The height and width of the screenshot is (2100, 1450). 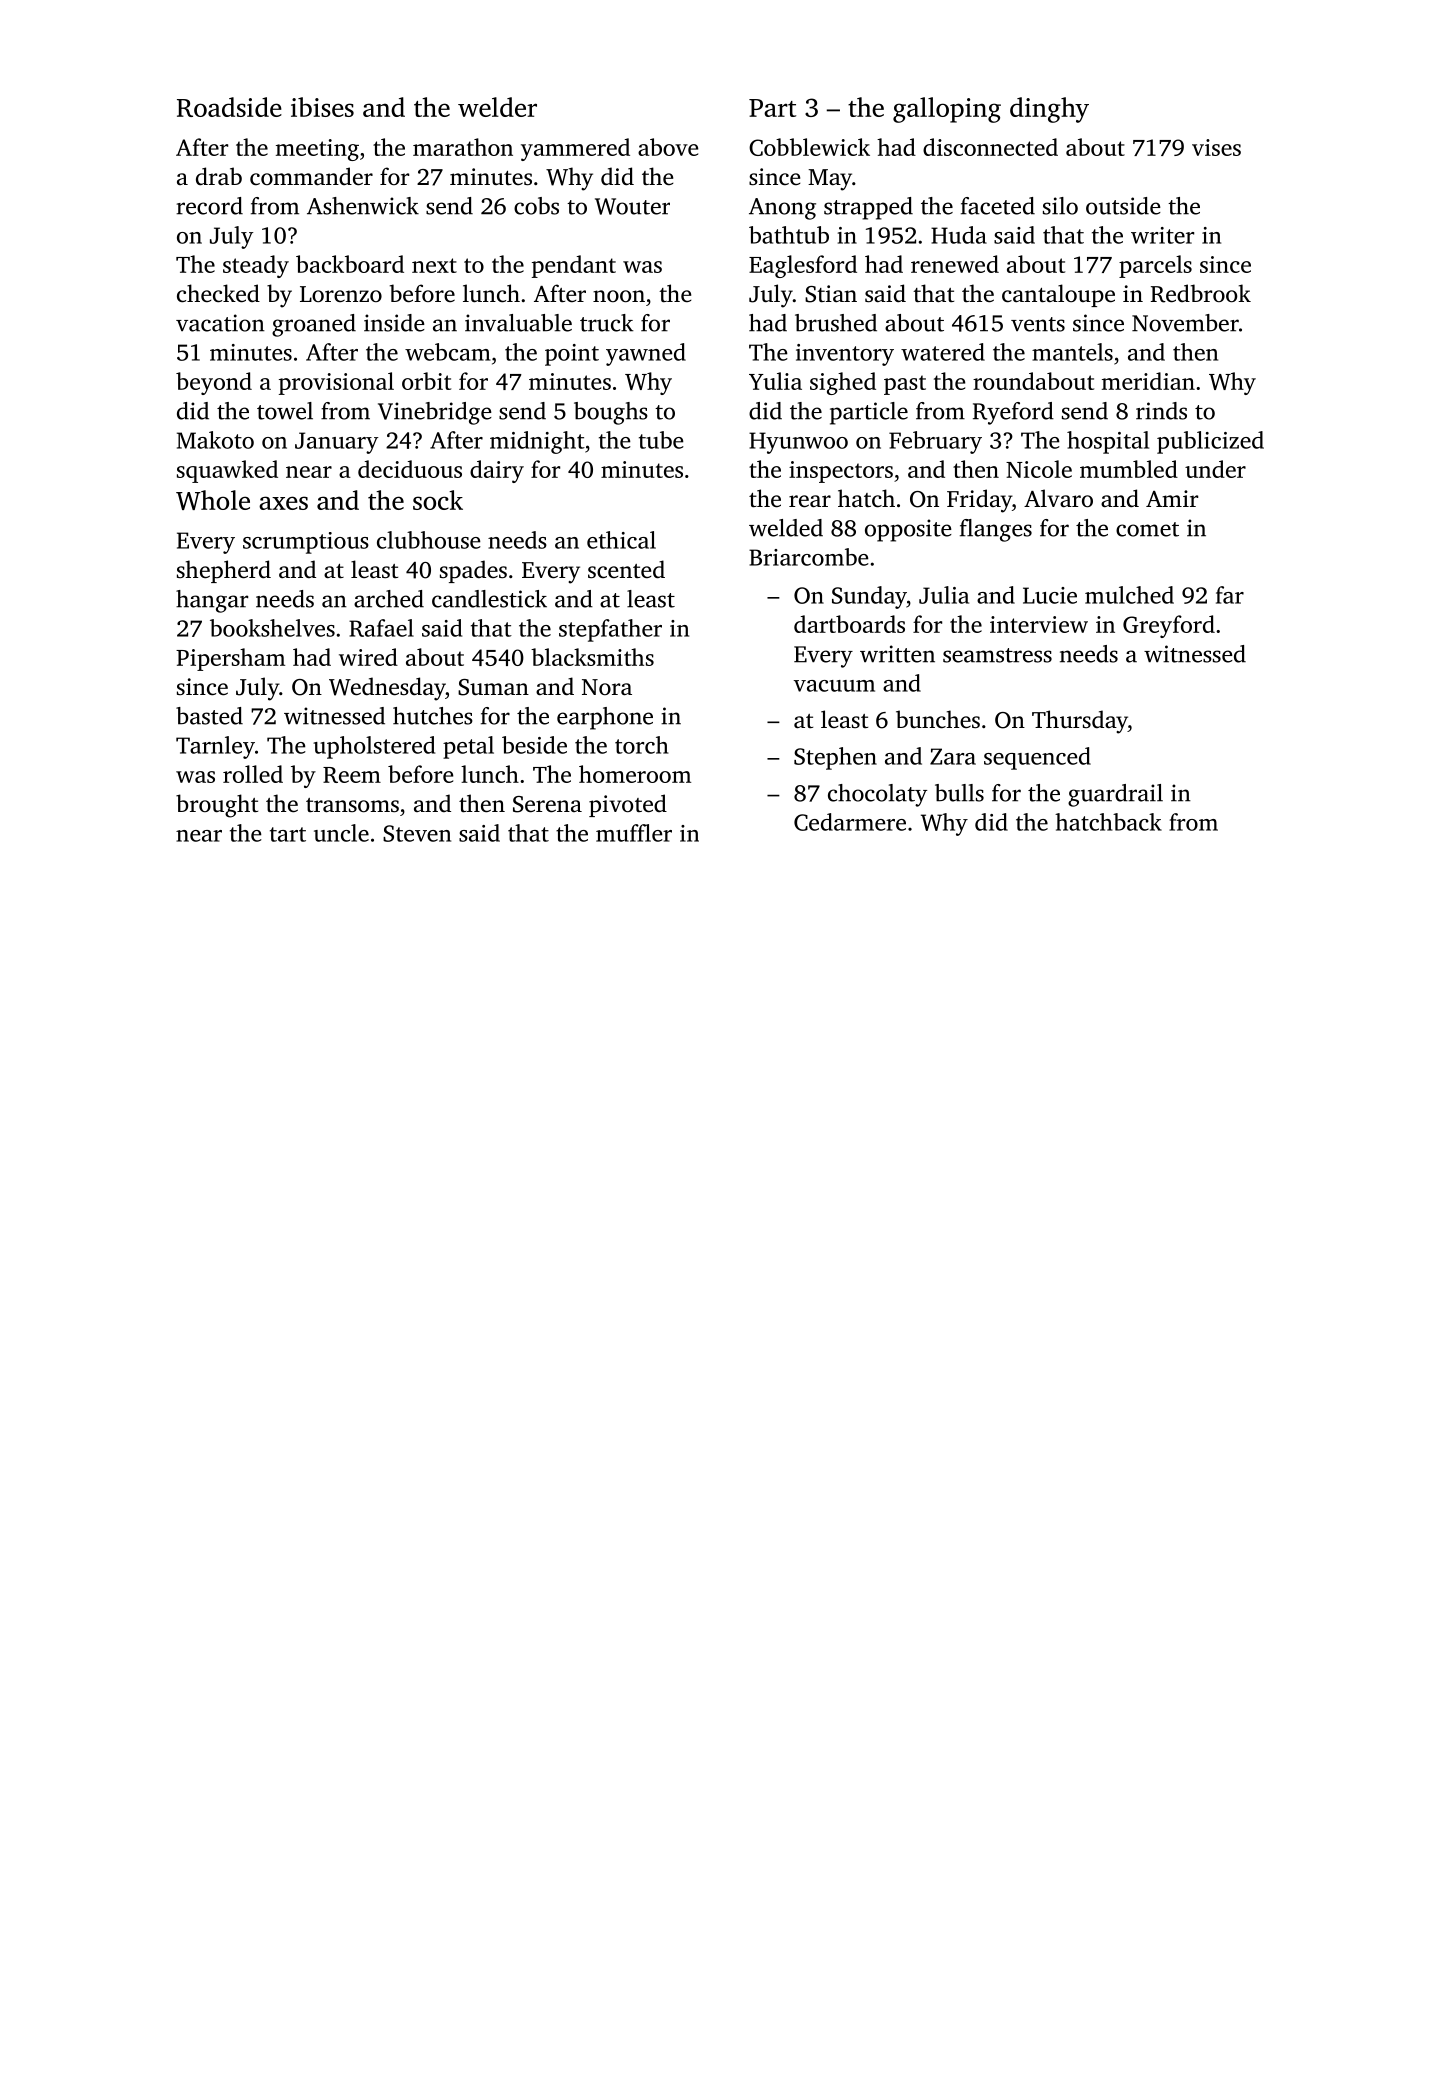 I want to click on Redbrook, so click(x=1201, y=293).
